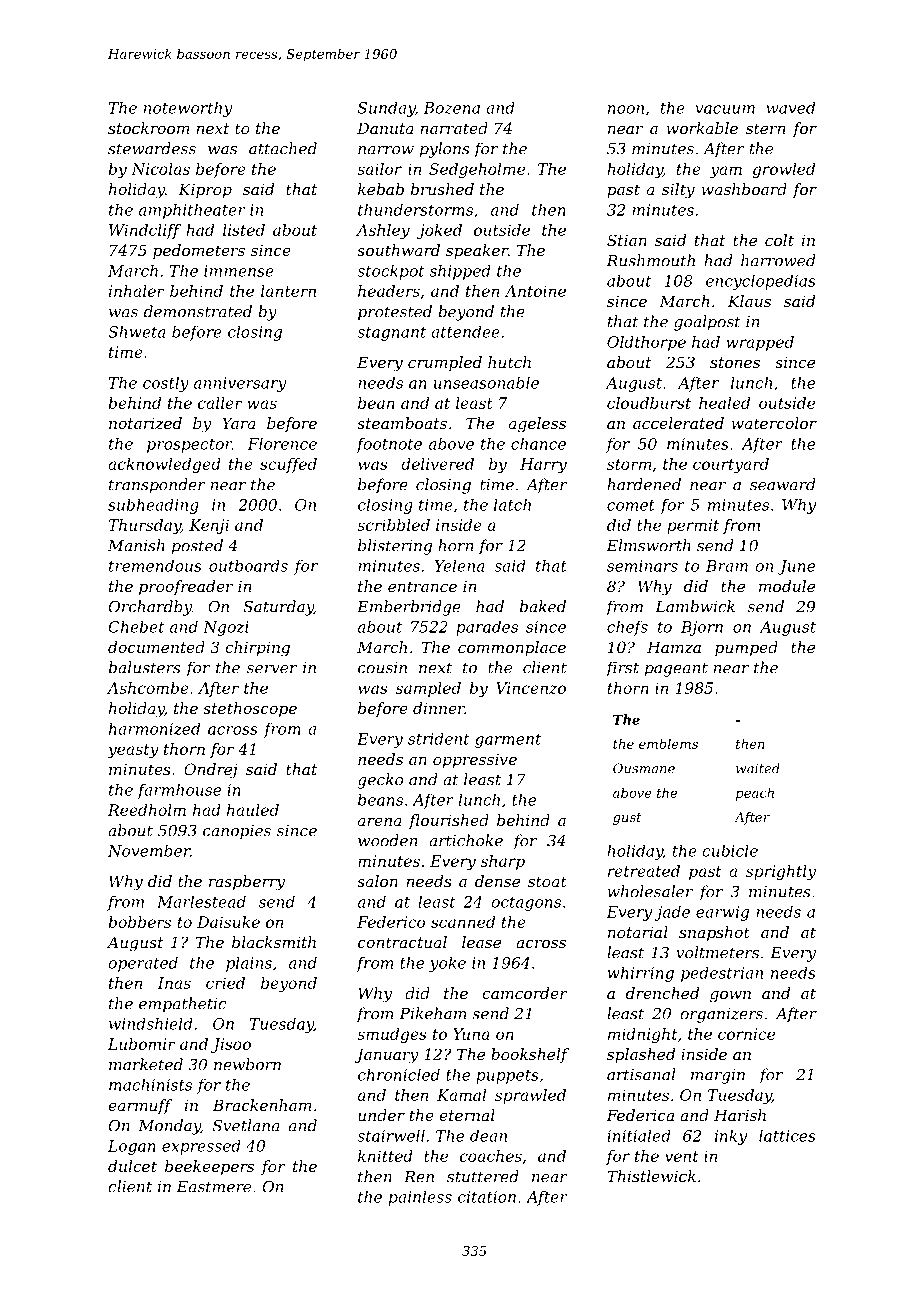  Describe the element at coordinates (452, 108) in the screenshot. I see `Bozena` at that location.
